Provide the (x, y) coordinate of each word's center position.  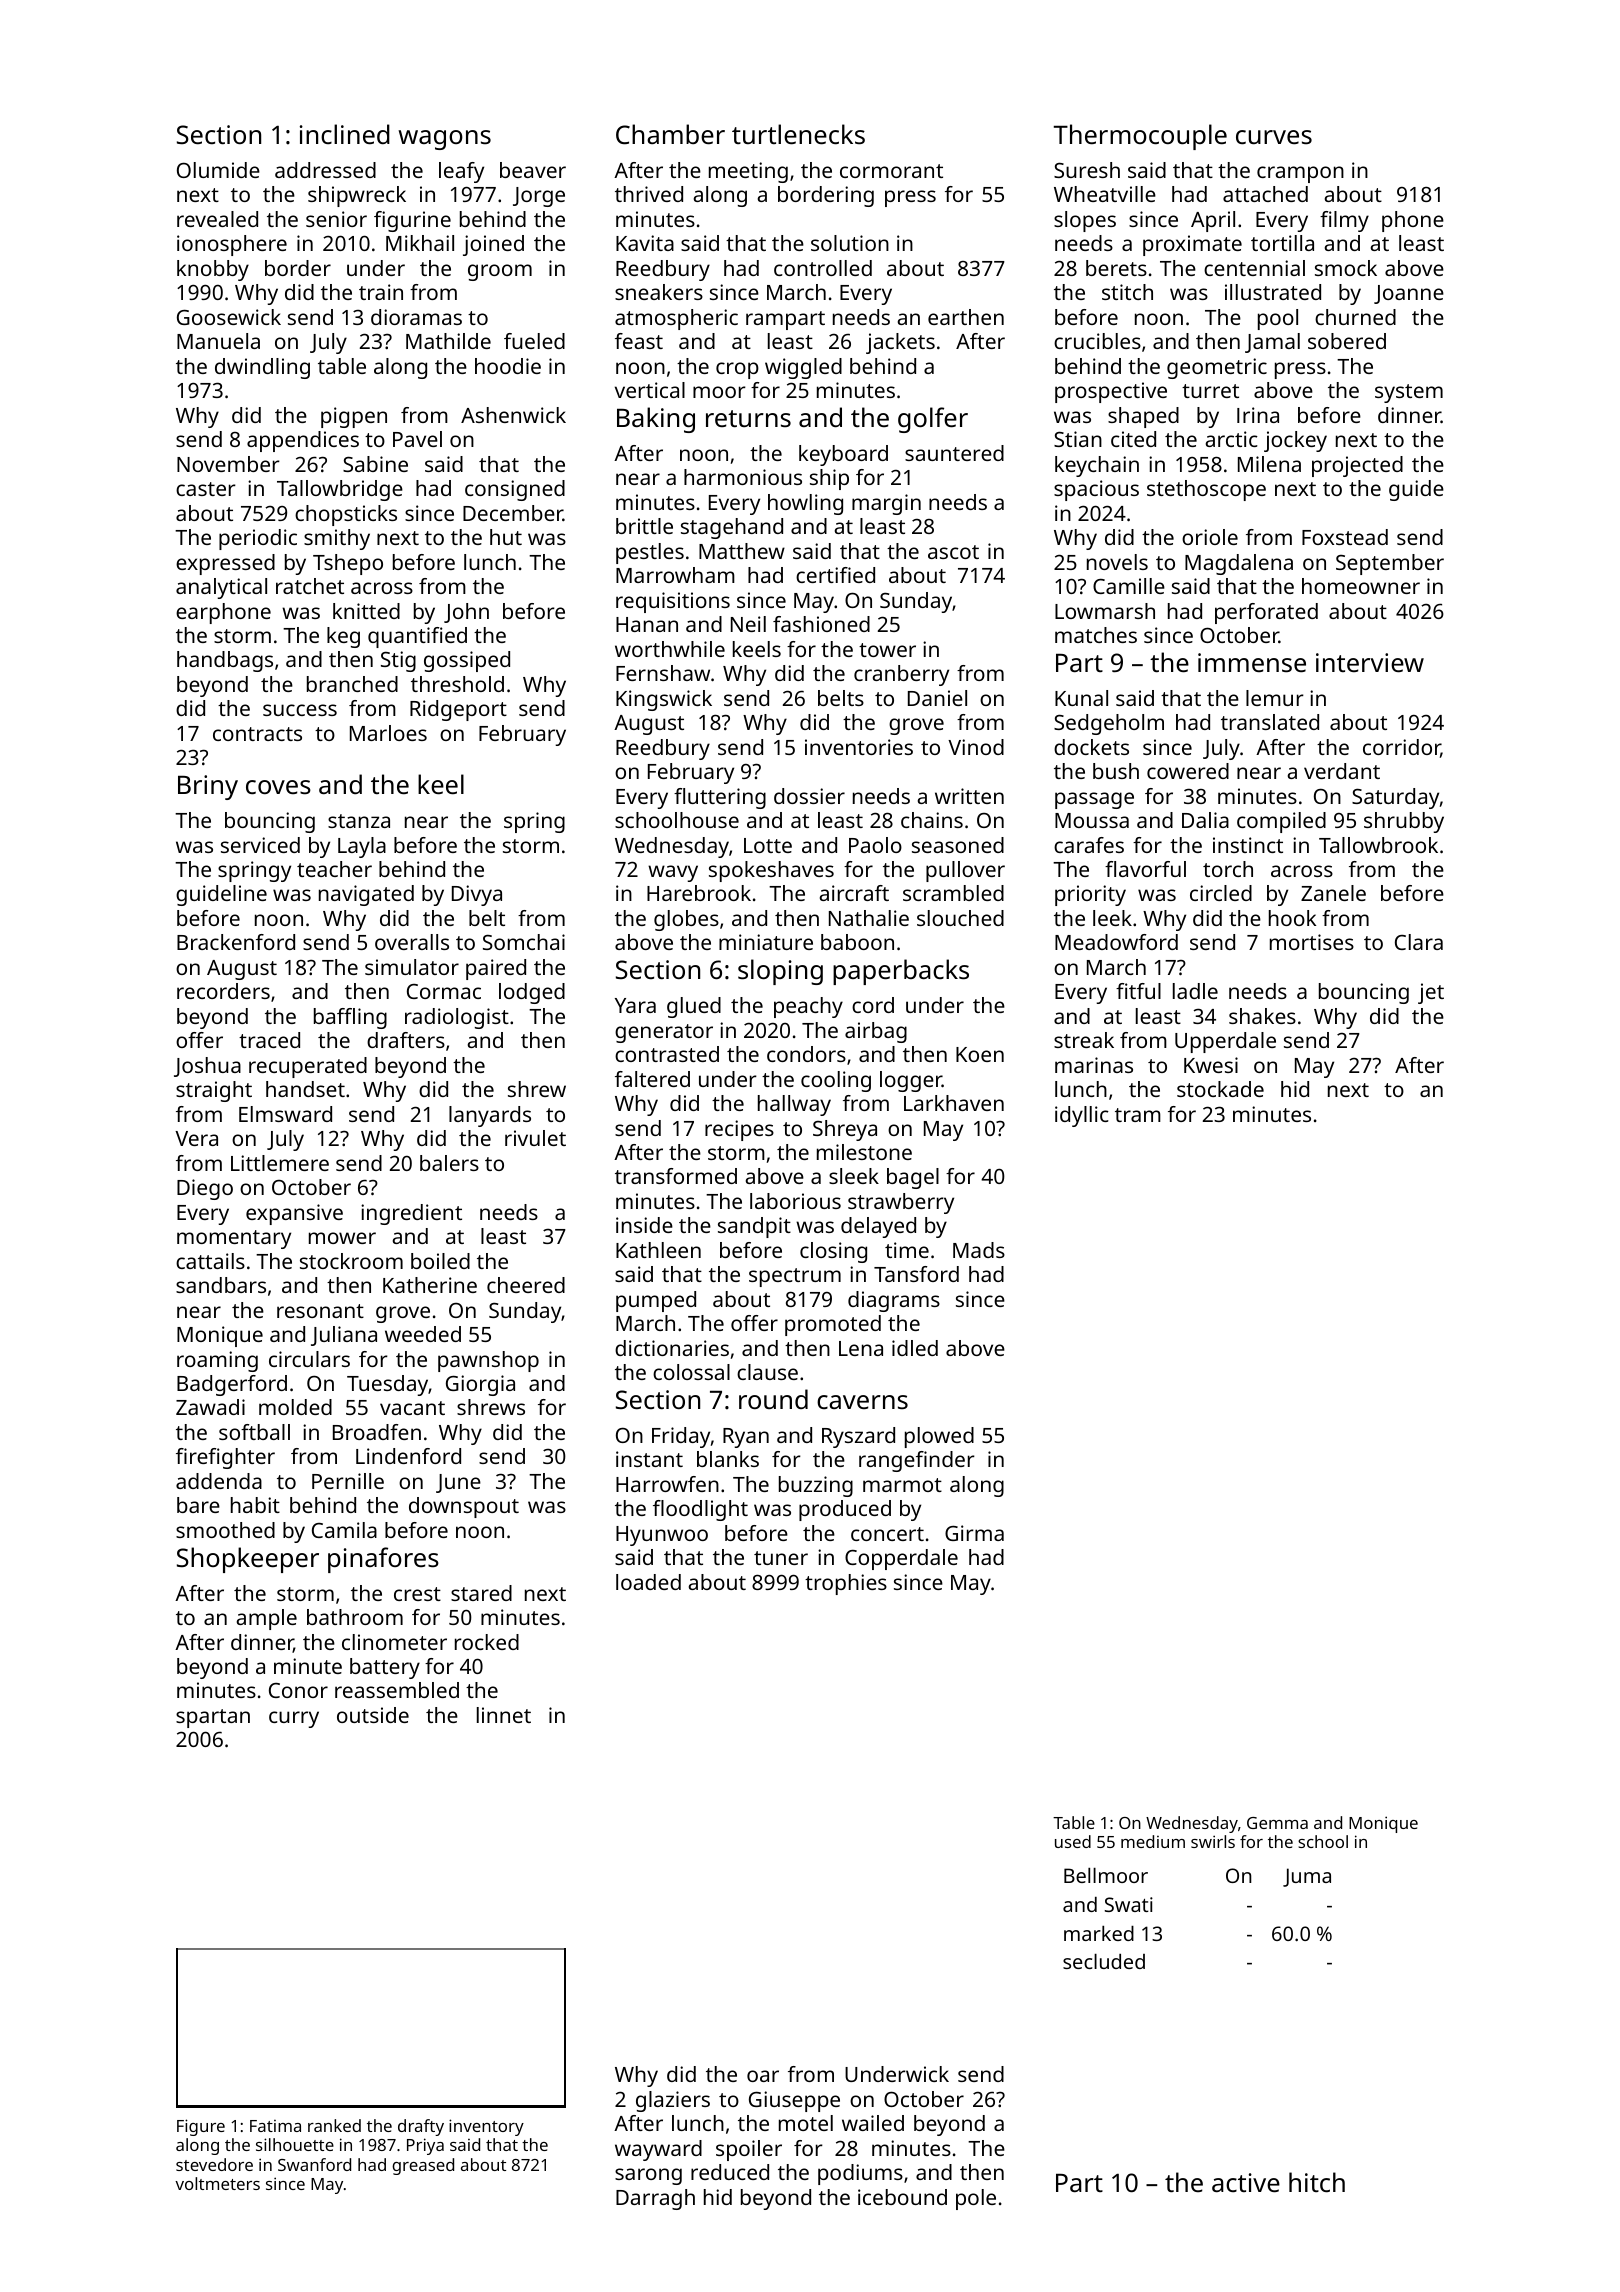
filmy (1344, 221)
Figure (201, 2127)
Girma (974, 1533)
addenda (219, 1481)
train (381, 292)
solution (850, 243)
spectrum (795, 1277)
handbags (225, 661)
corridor (1402, 748)
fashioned (821, 624)
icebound (902, 2197)
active (1246, 2183)
